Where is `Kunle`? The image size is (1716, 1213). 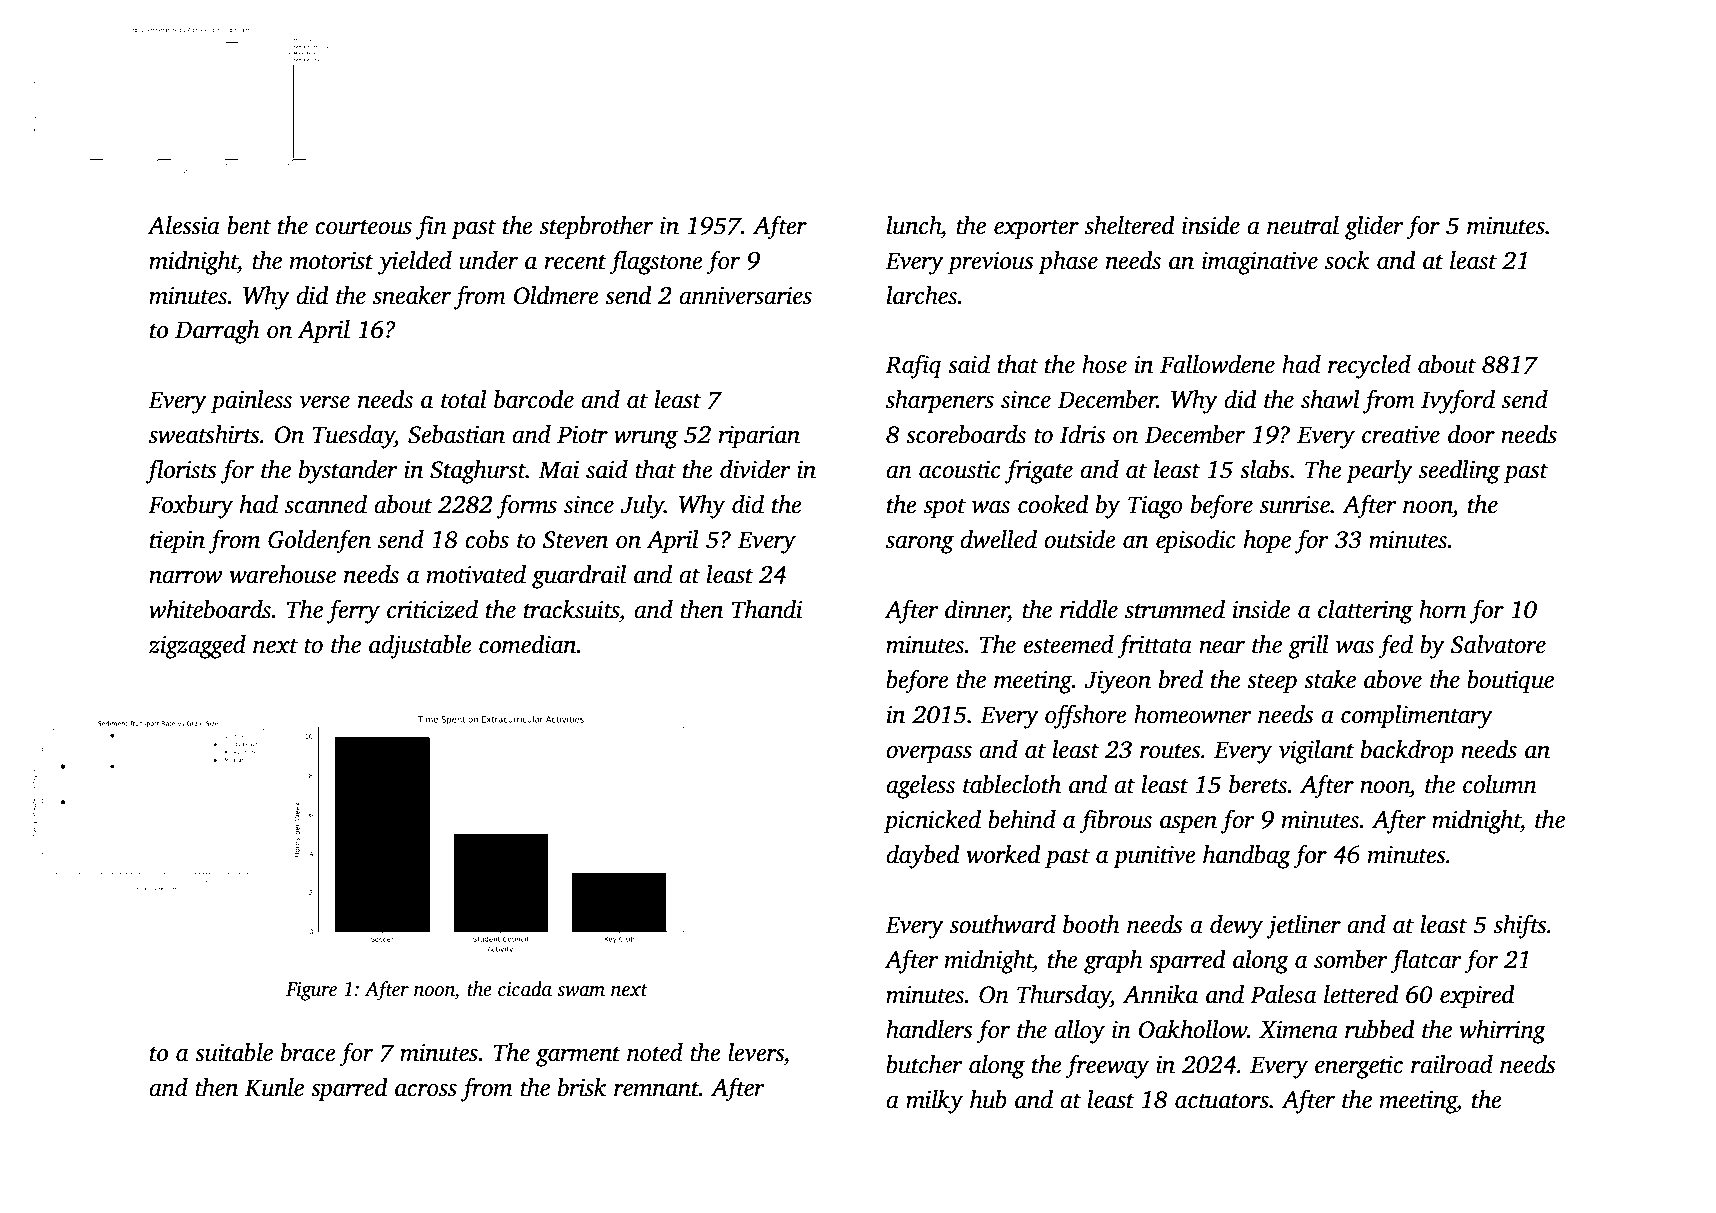 Kunle is located at coordinates (274, 1087).
